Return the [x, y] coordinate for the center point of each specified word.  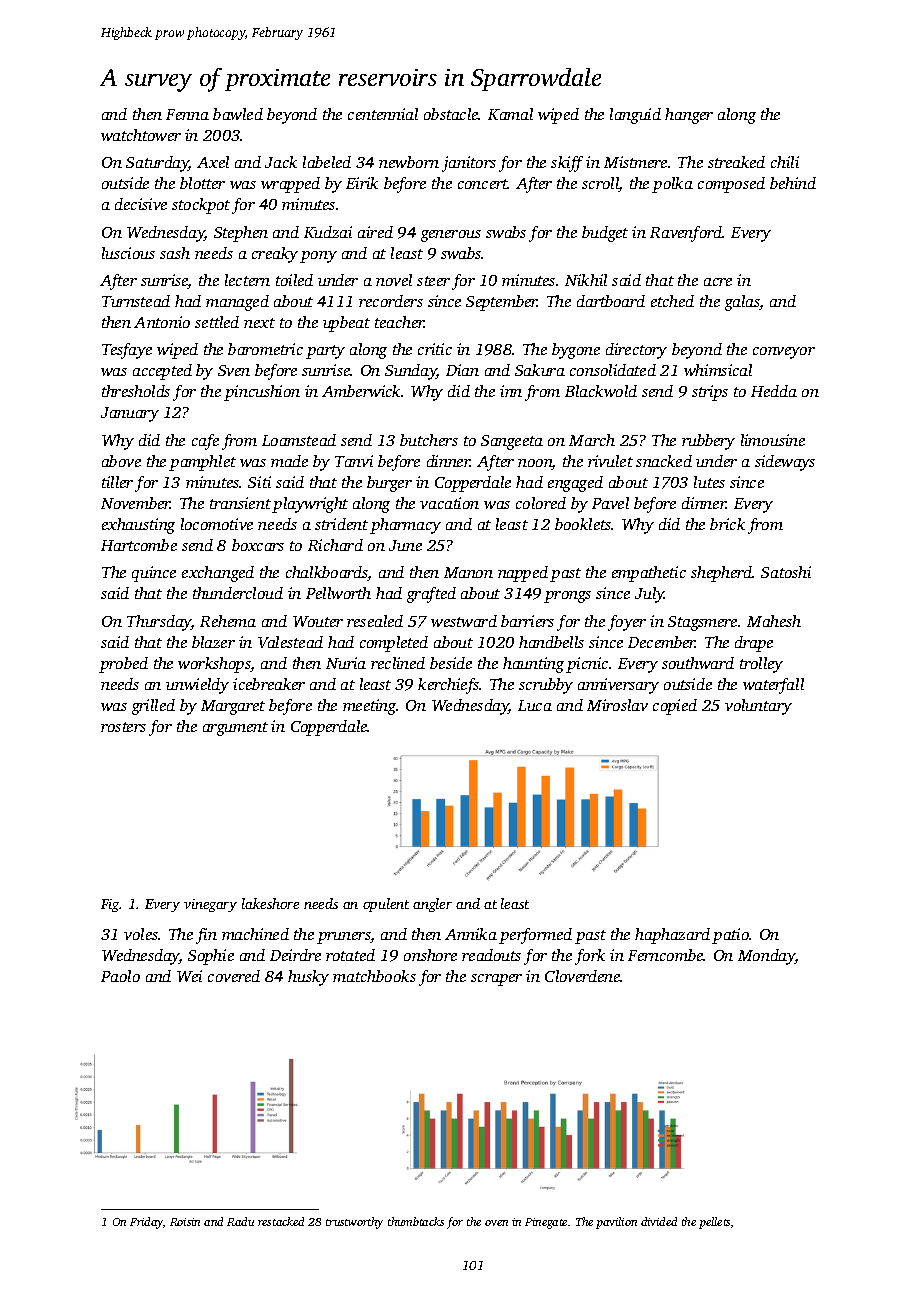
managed [237, 303]
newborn [409, 162]
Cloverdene [583, 976]
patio [730, 936]
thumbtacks [416, 1221]
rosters [123, 727]
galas [742, 303]
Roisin [185, 1222]
